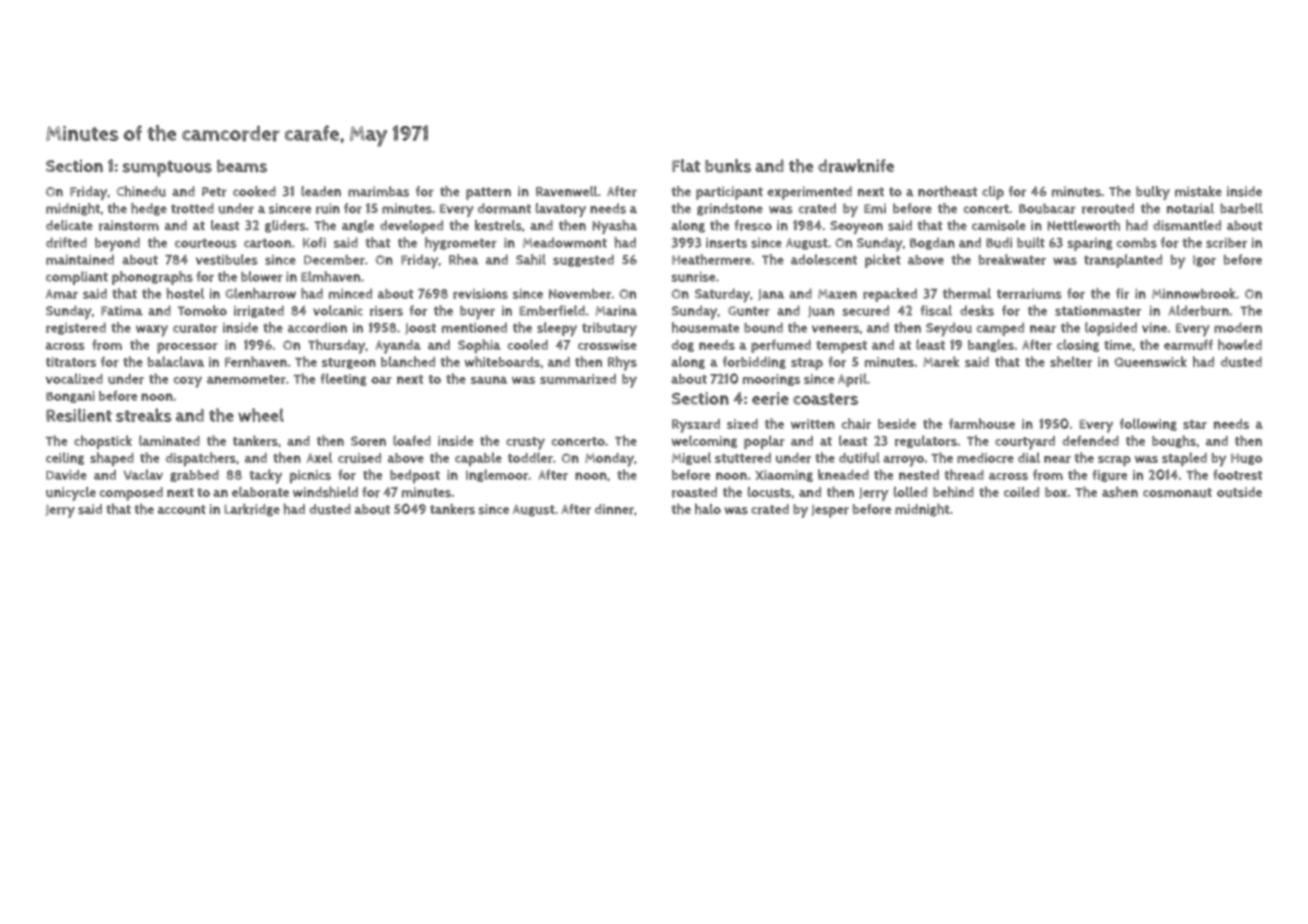  I want to click on Chinedu, so click(141, 191).
